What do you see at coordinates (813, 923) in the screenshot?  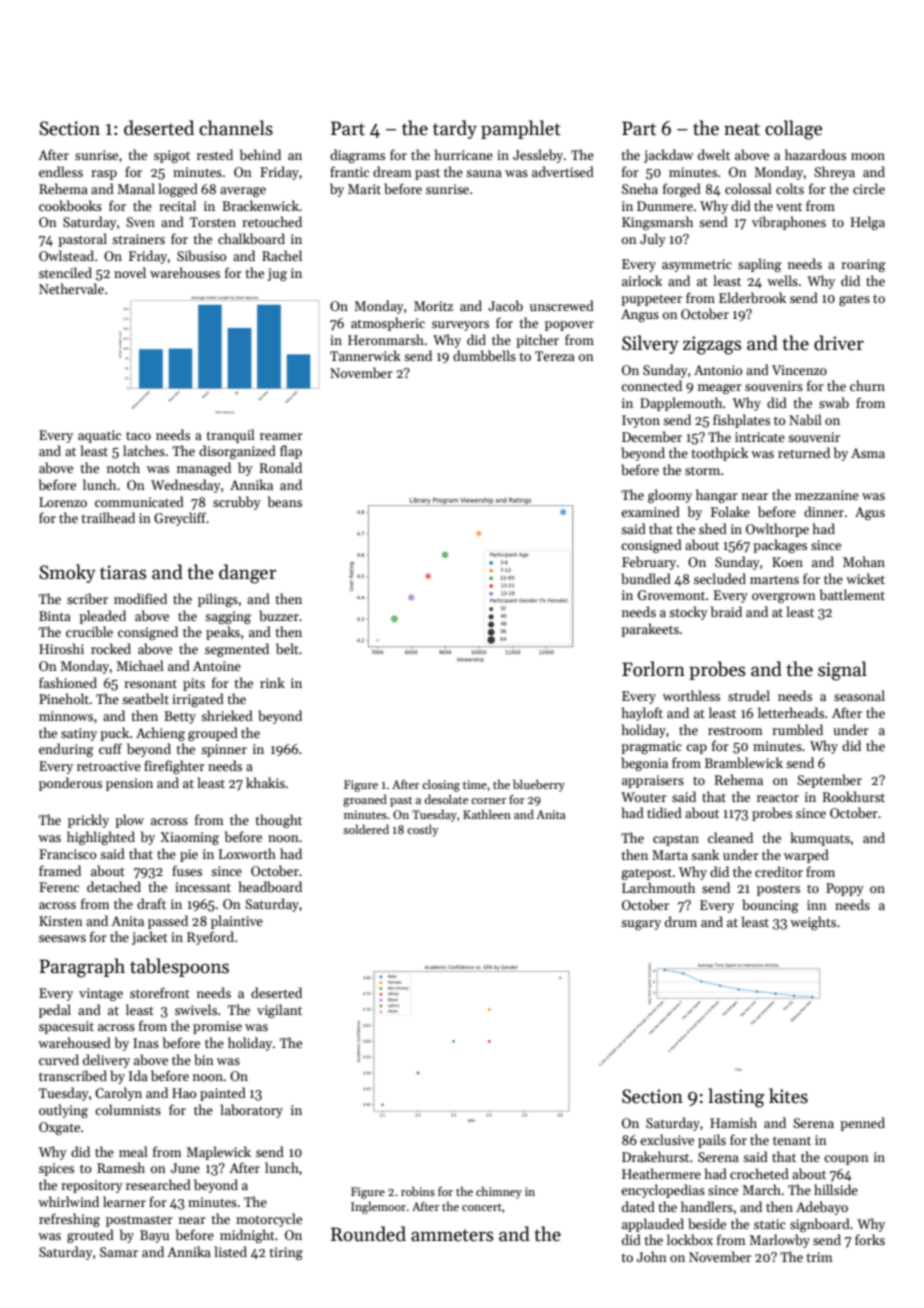 I see `weights` at bounding box center [813, 923].
